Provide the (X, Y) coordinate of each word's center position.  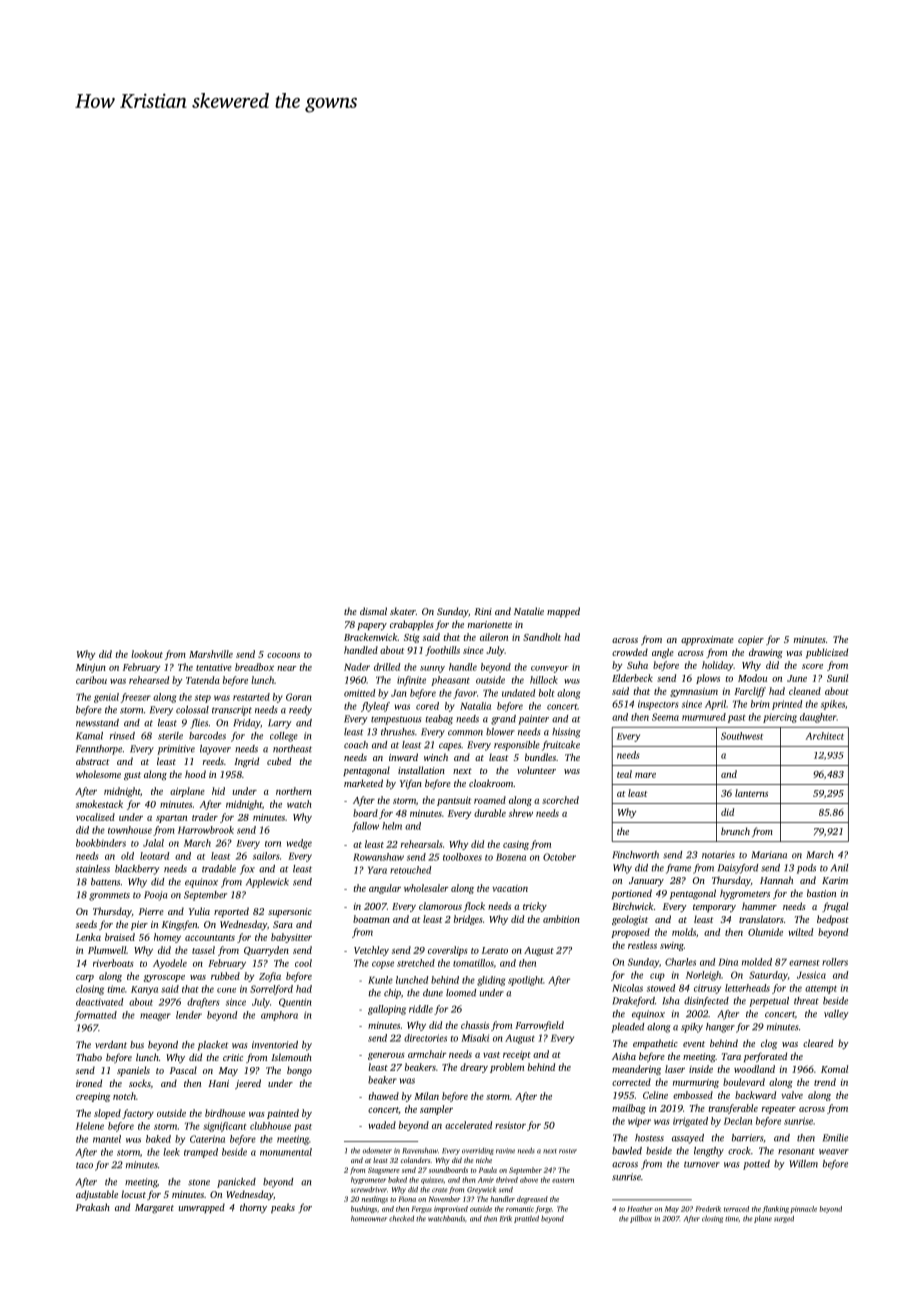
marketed (363, 783)
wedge (299, 844)
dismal (373, 611)
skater (403, 611)
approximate (707, 640)
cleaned (805, 691)
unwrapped (202, 1208)
